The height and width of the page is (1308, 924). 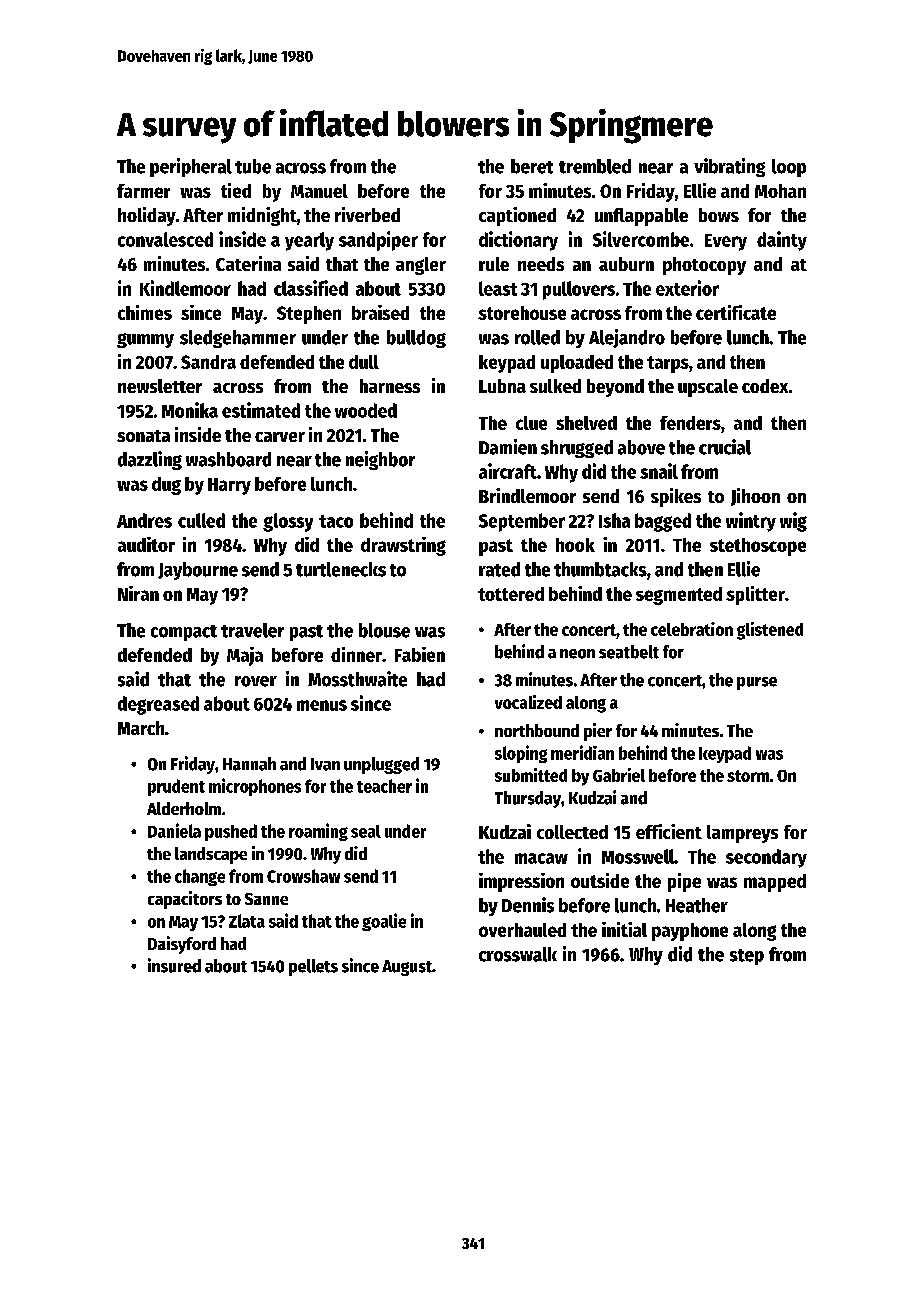 What do you see at coordinates (138, 593) in the page?
I see `Niran` at bounding box center [138, 593].
